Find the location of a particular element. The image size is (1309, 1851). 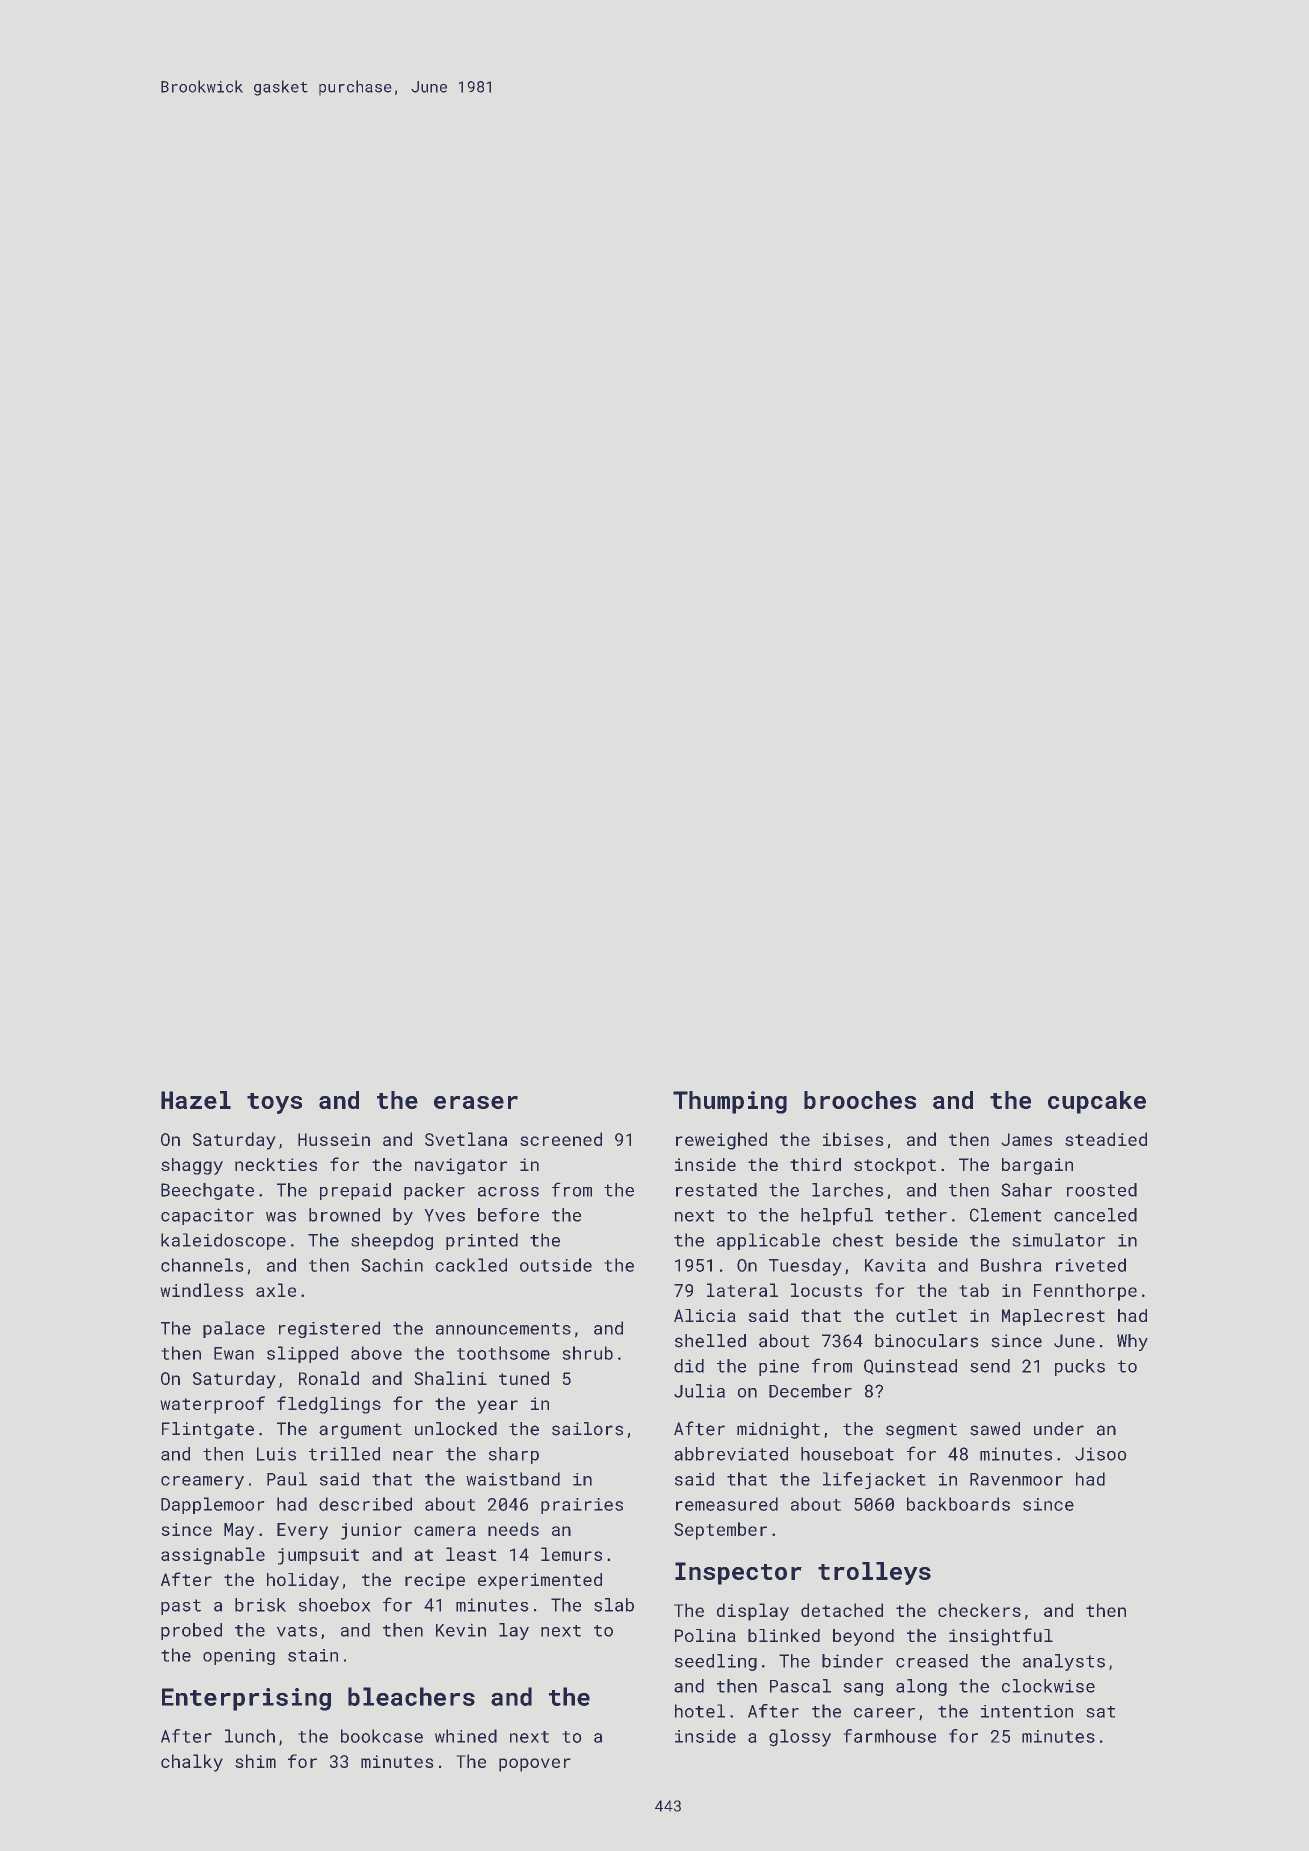

shrub is located at coordinates (587, 1353).
